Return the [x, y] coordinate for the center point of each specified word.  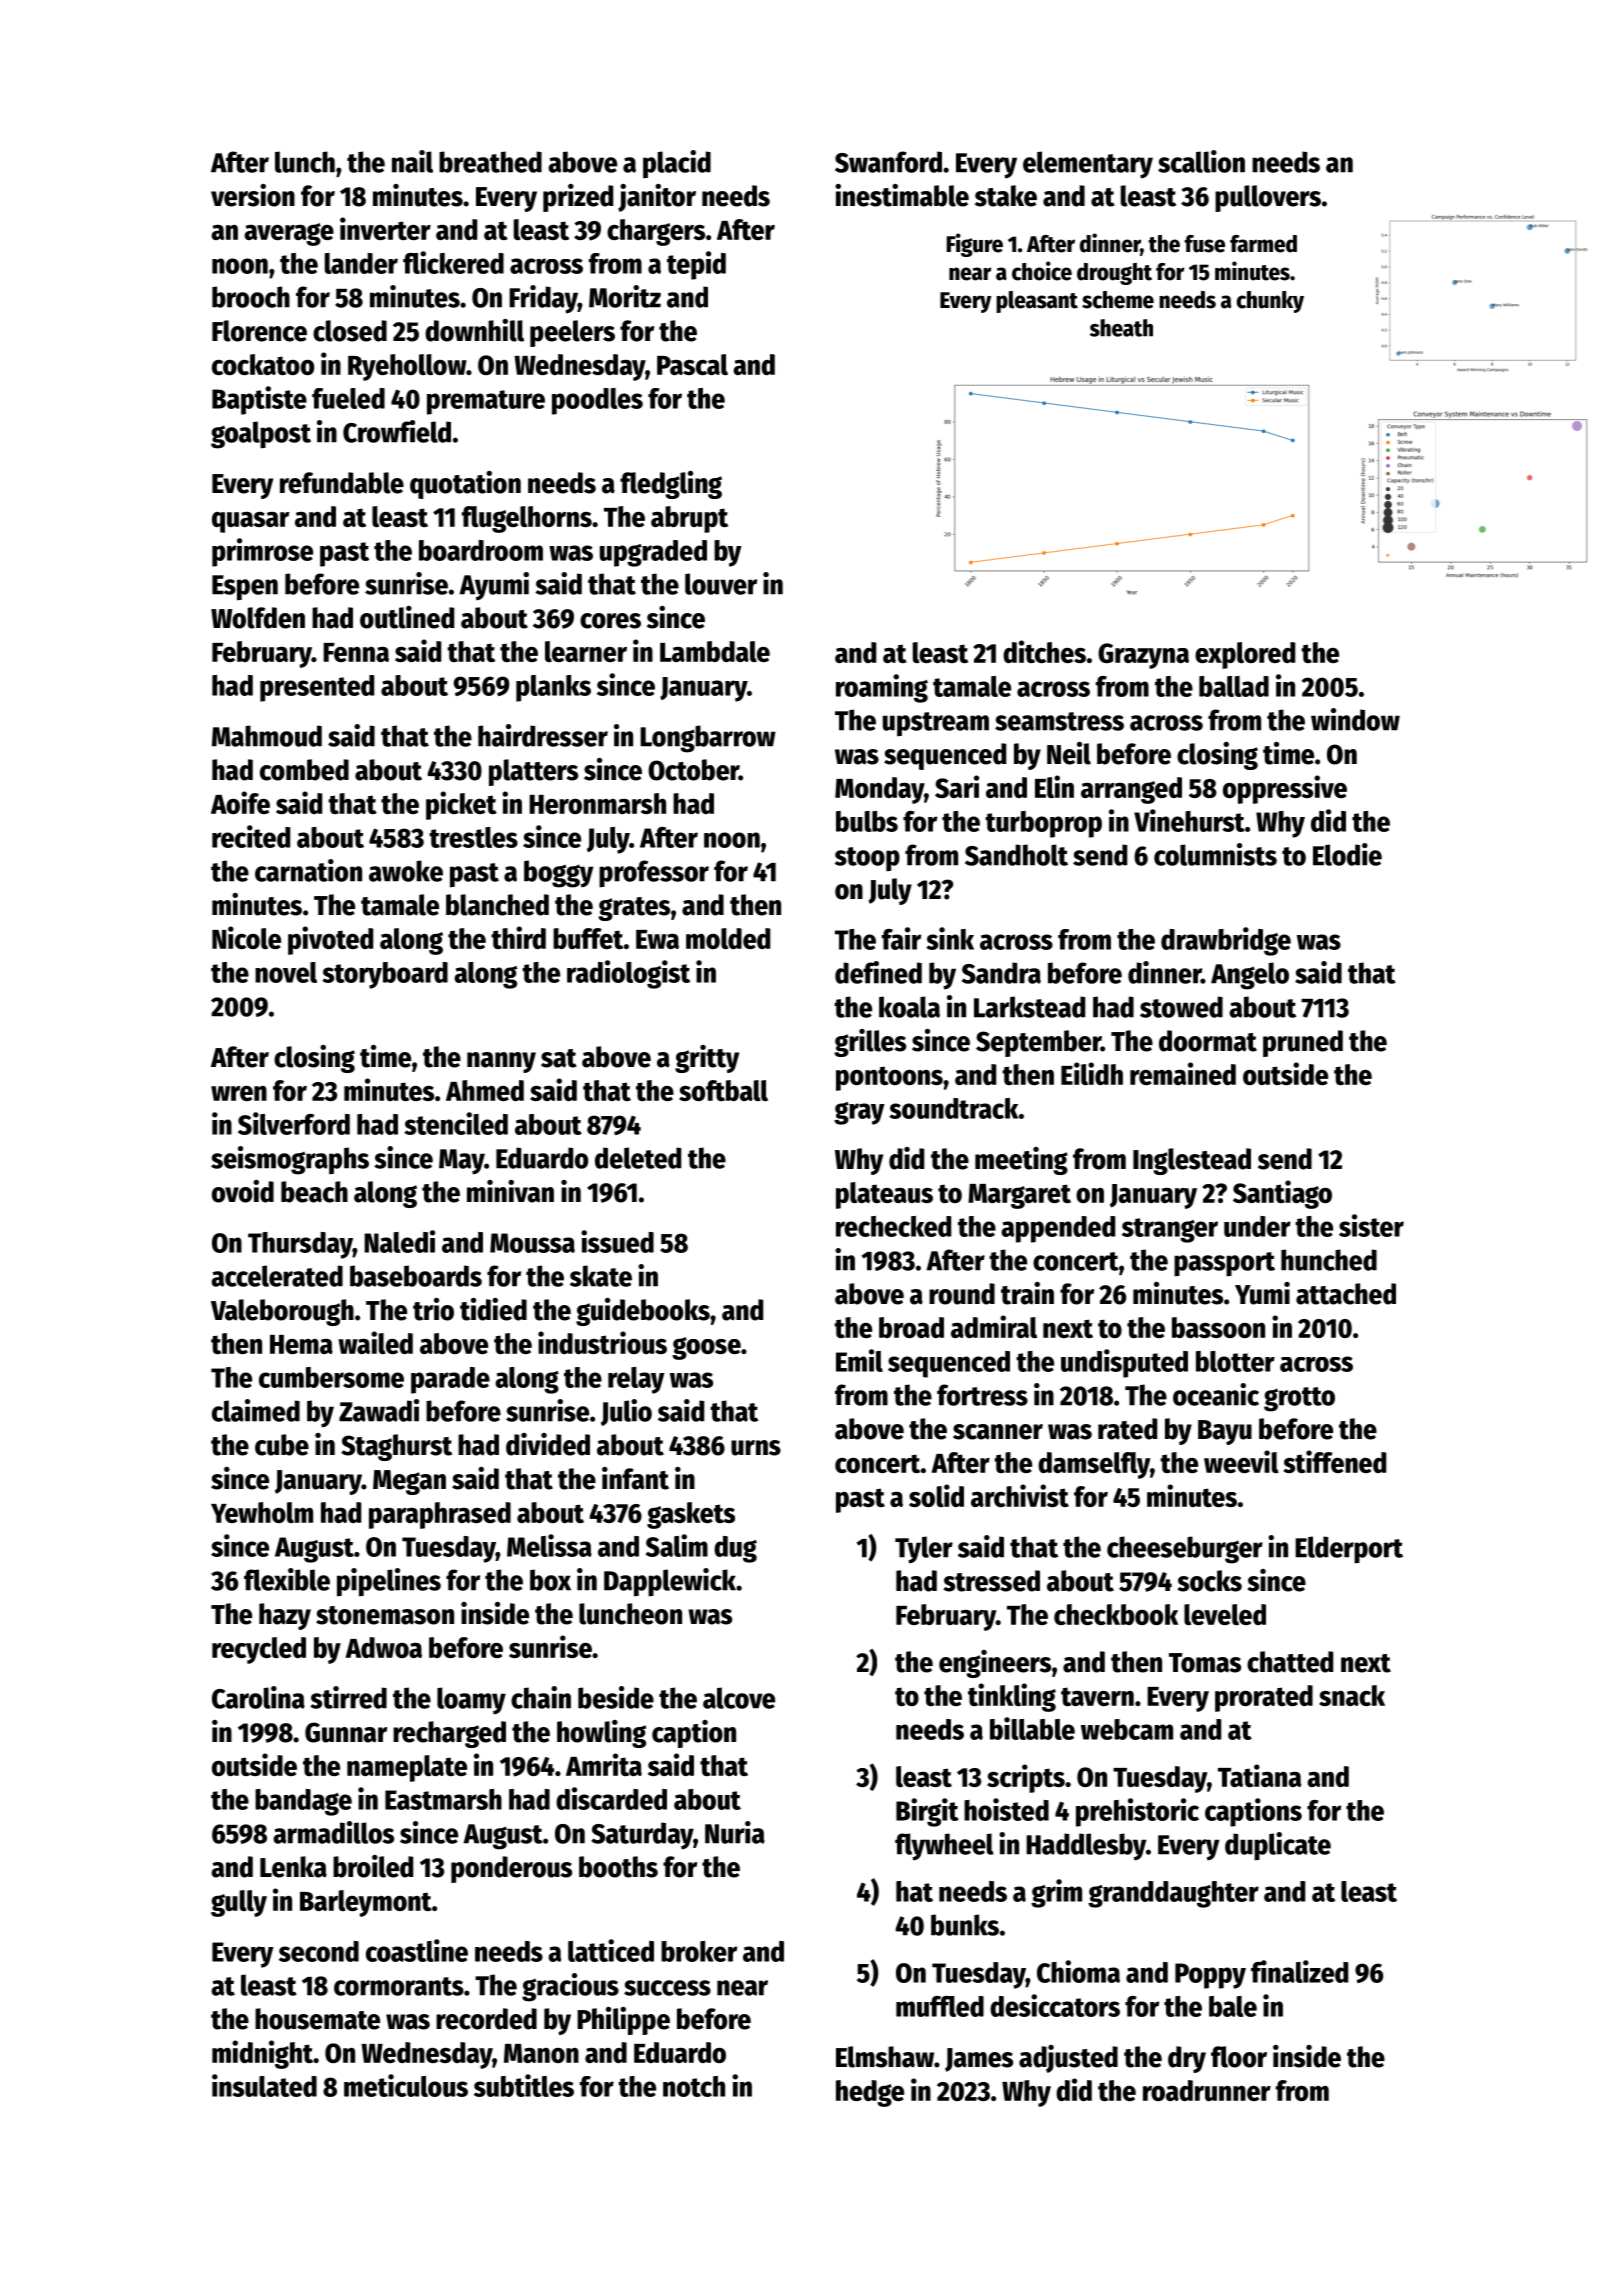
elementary [1088, 165]
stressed [991, 1581]
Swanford [888, 162]
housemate [317, 2019]
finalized [1299, 1971]
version [253, 195]
